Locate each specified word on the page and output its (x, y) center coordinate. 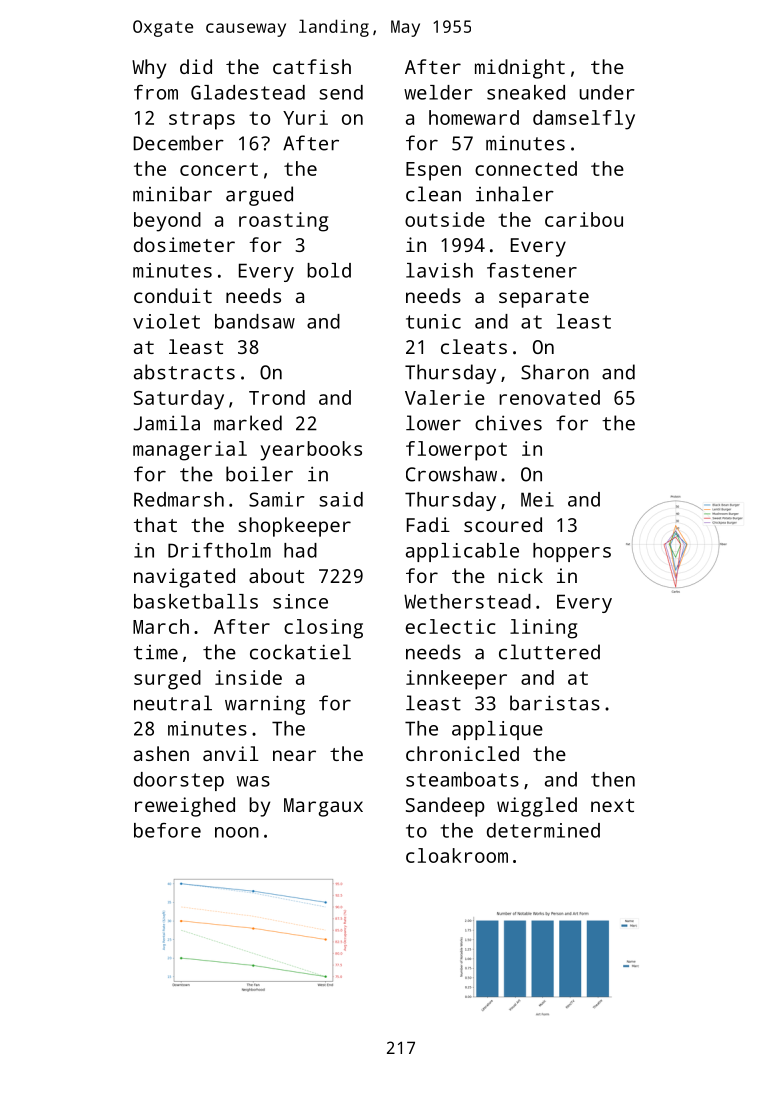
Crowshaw (451, 474)
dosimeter (184, 244)
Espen (433, 171)
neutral (173, 703)
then (613, 779)
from (156, 92)
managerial (190, 451)
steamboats (462, 779)
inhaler (515, 194)
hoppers (572, 552)
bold (329, 270)
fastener (532, 270)
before (167, 830)
